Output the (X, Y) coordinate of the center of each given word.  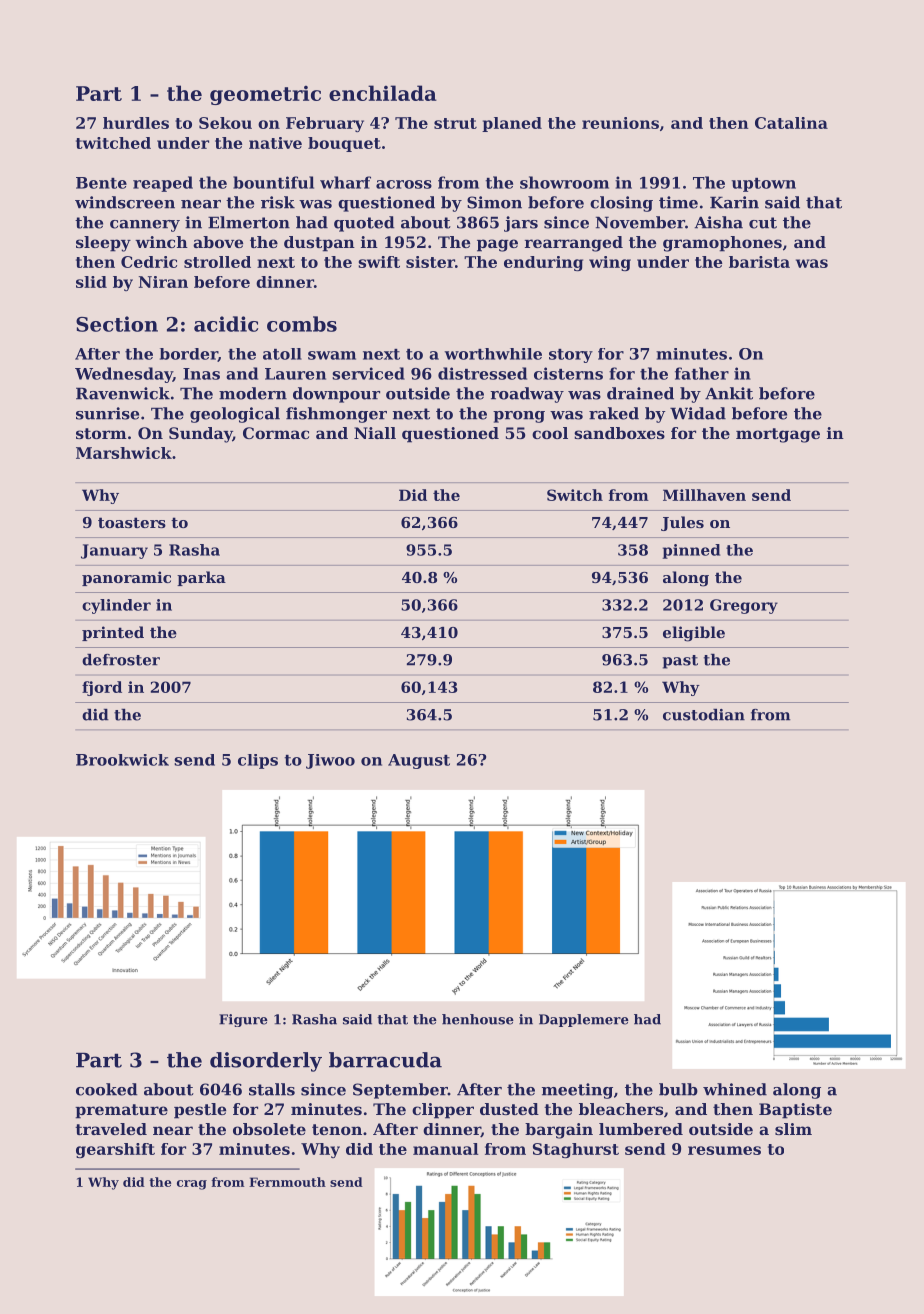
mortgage (778, 435)
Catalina (791, 123)
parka (201, 578)
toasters (132, 522)
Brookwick (122, 760)
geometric (265, 95)
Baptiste (795, 1111)
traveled (111, 1129)
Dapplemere (584, 1020)
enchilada (383, 93)
